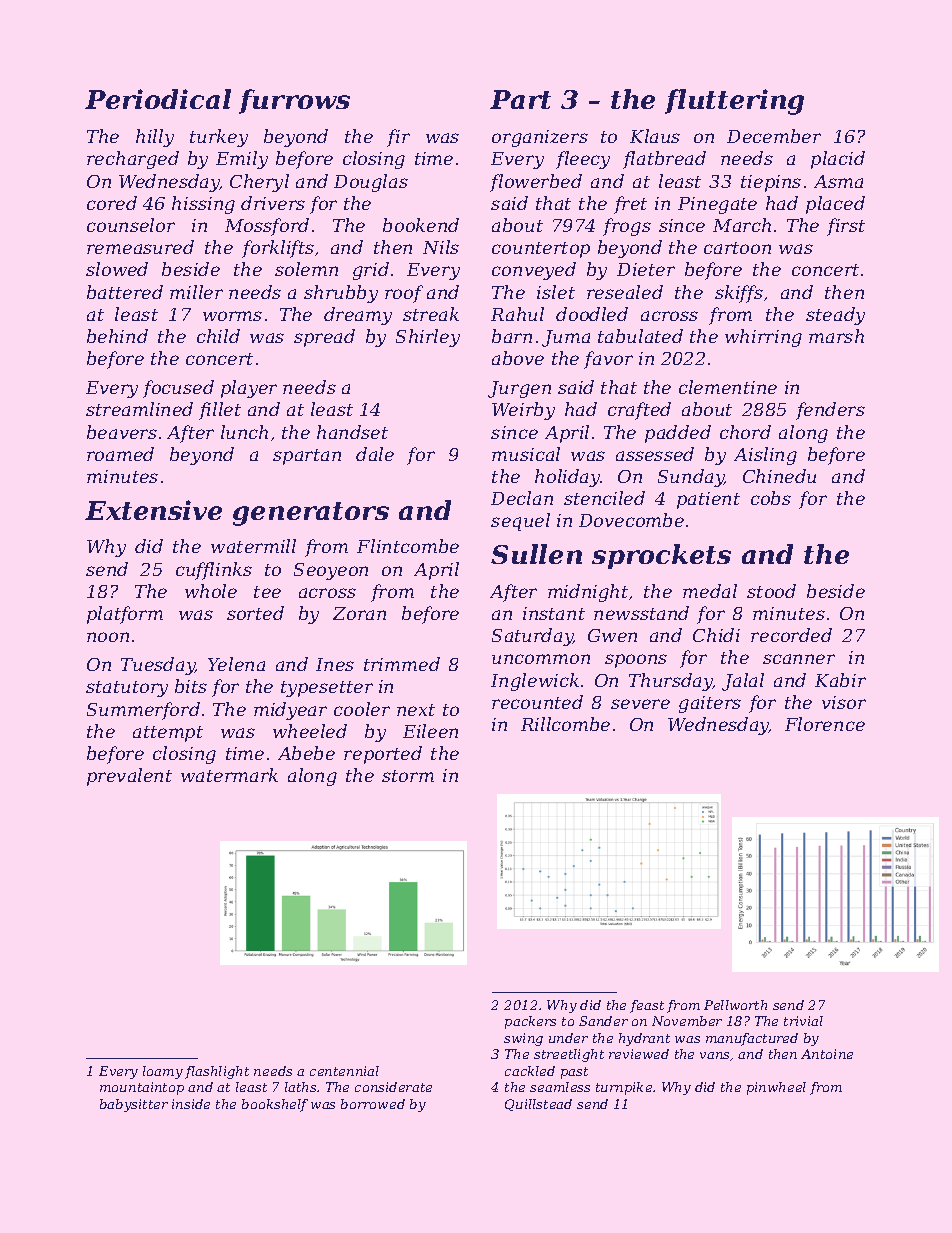  What do you see at coordinates (158, 99) in the screenshot?
I see `Periodical` at bounding box center [158, 99].
